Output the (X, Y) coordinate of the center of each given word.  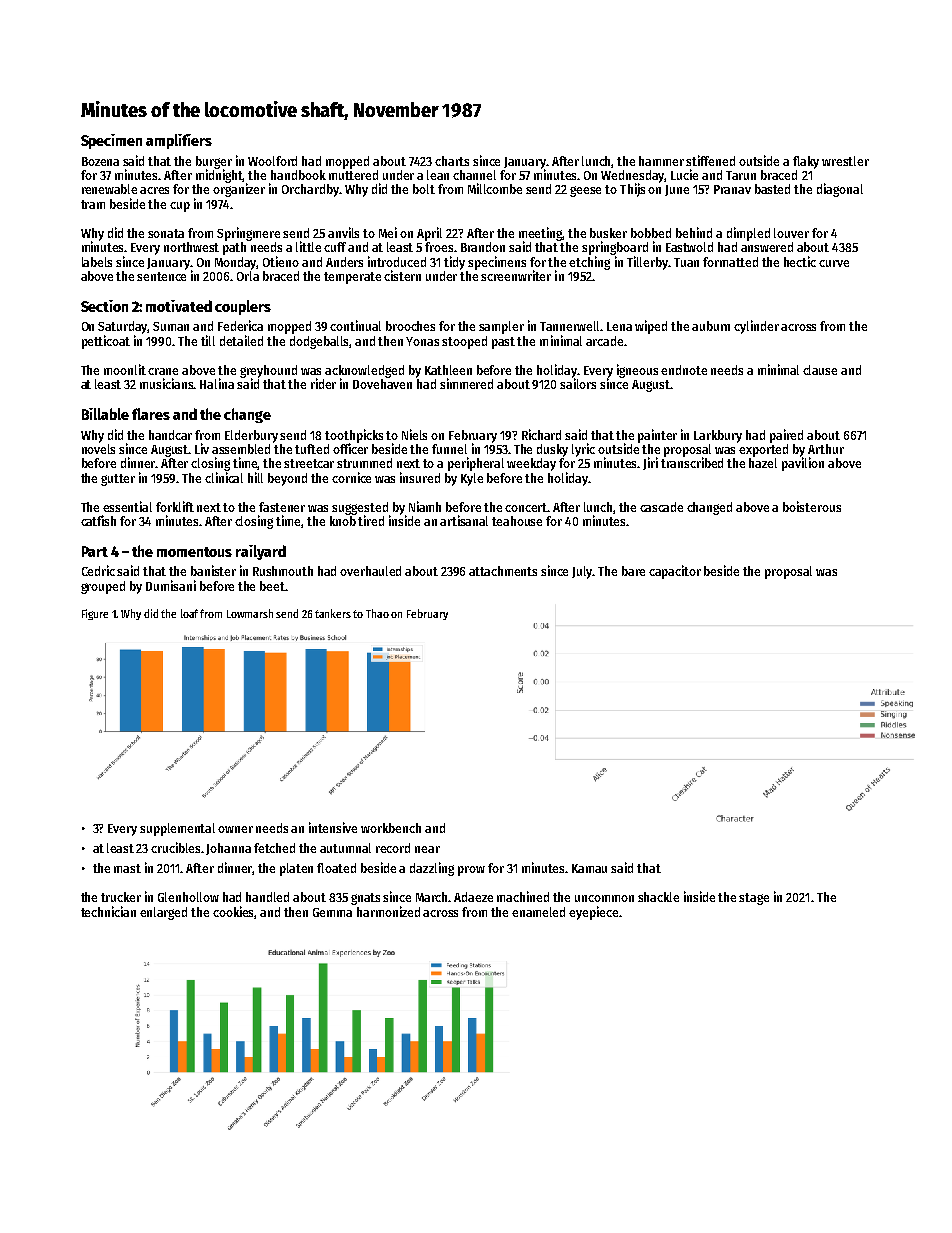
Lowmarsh (250, 613)
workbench (391, 828)
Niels (414, 434)
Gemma (332, 912)
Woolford (272, 161)
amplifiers (179, 141)
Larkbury (718, 436)
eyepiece (593, 913)
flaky (806, 162)
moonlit (125, 369)
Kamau (589, 868)
